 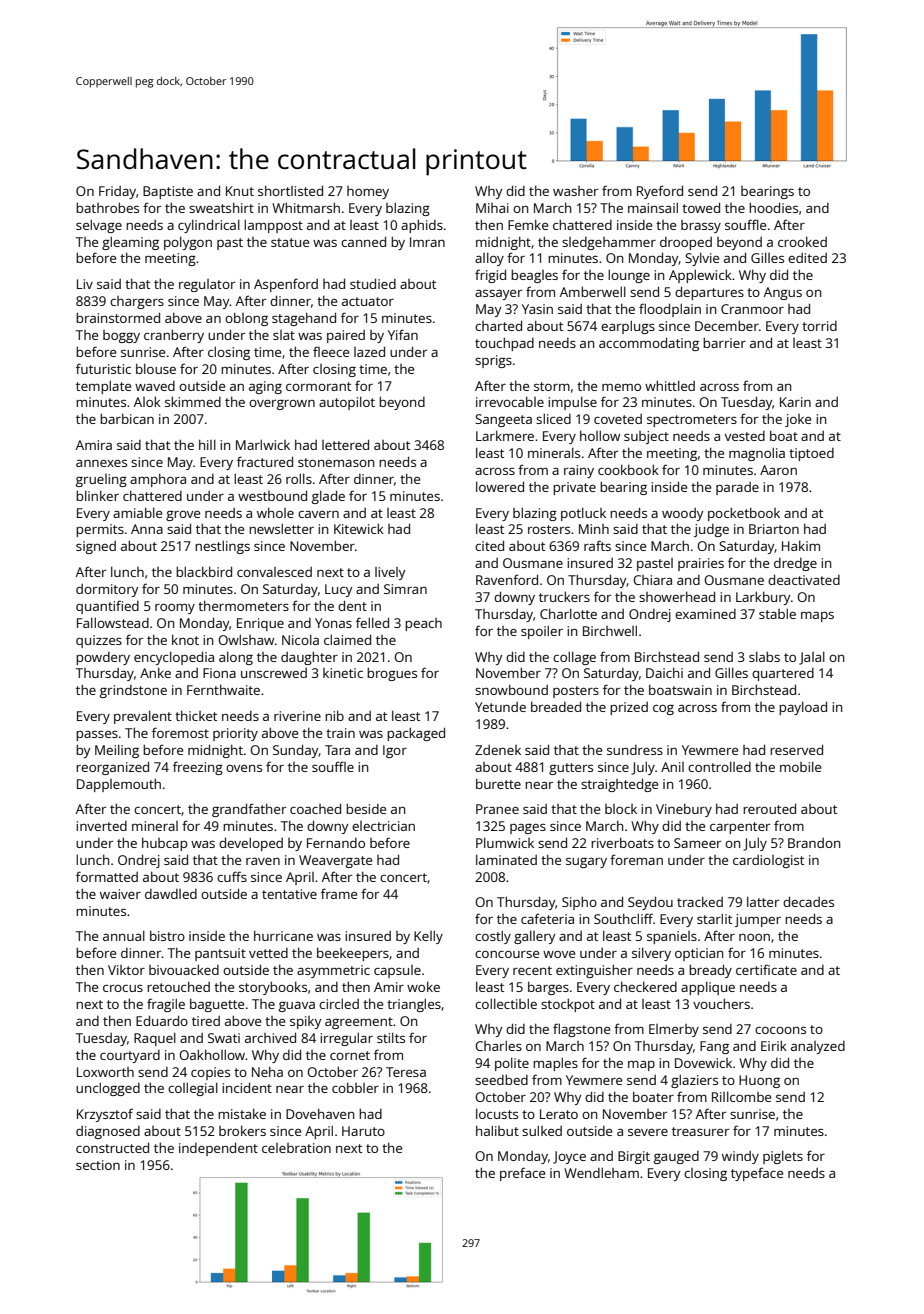 I want to click on locusts, so click(x=497, y=1114).
